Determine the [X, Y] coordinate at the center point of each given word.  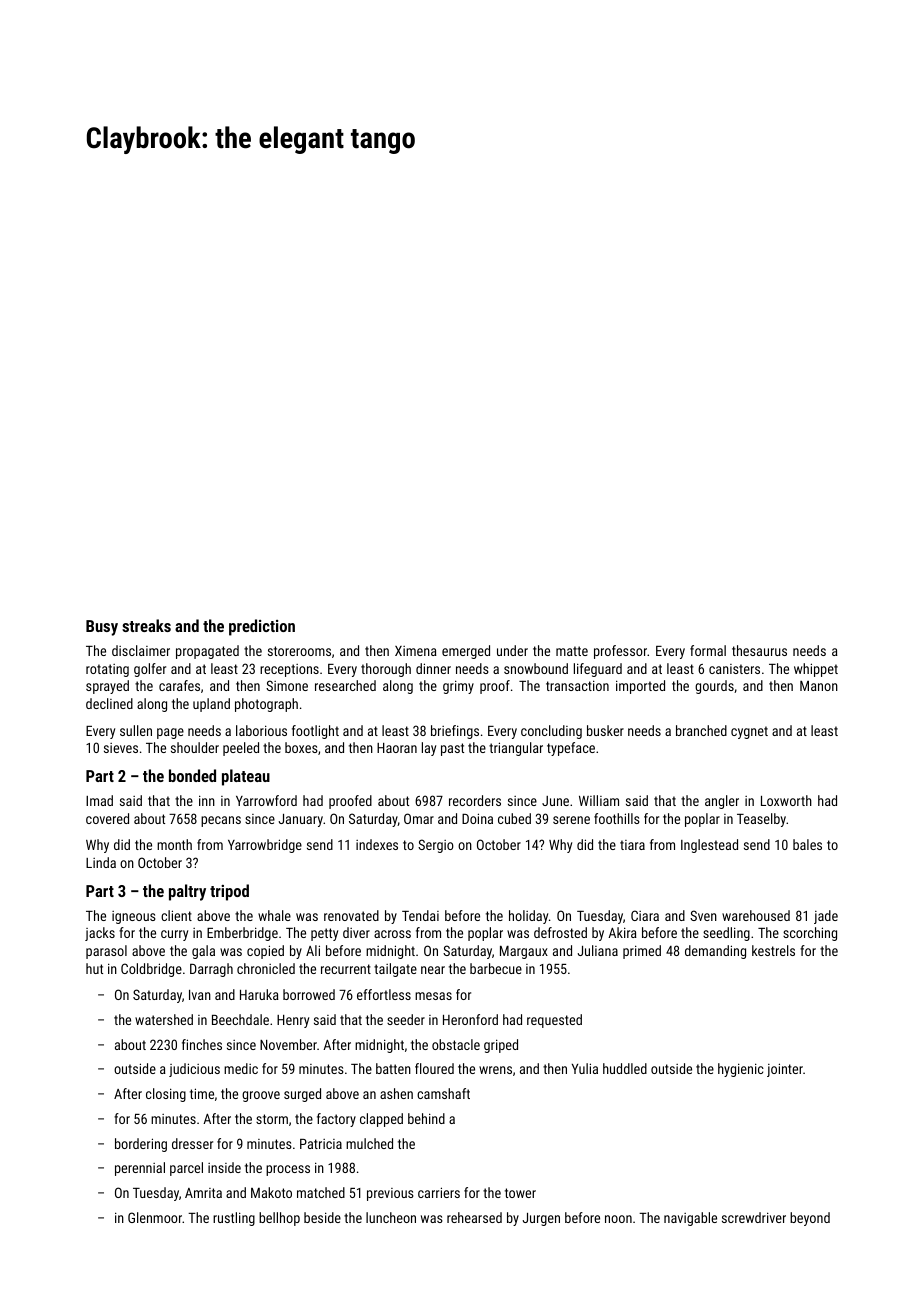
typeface [571, 749]
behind [426, 1118]
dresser [192, 1143]
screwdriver [754, 1217]
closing [166, 1095]
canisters [734, 669]
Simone [287, 685]
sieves [121, 748]
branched [701, 730]
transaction [577, 685]
